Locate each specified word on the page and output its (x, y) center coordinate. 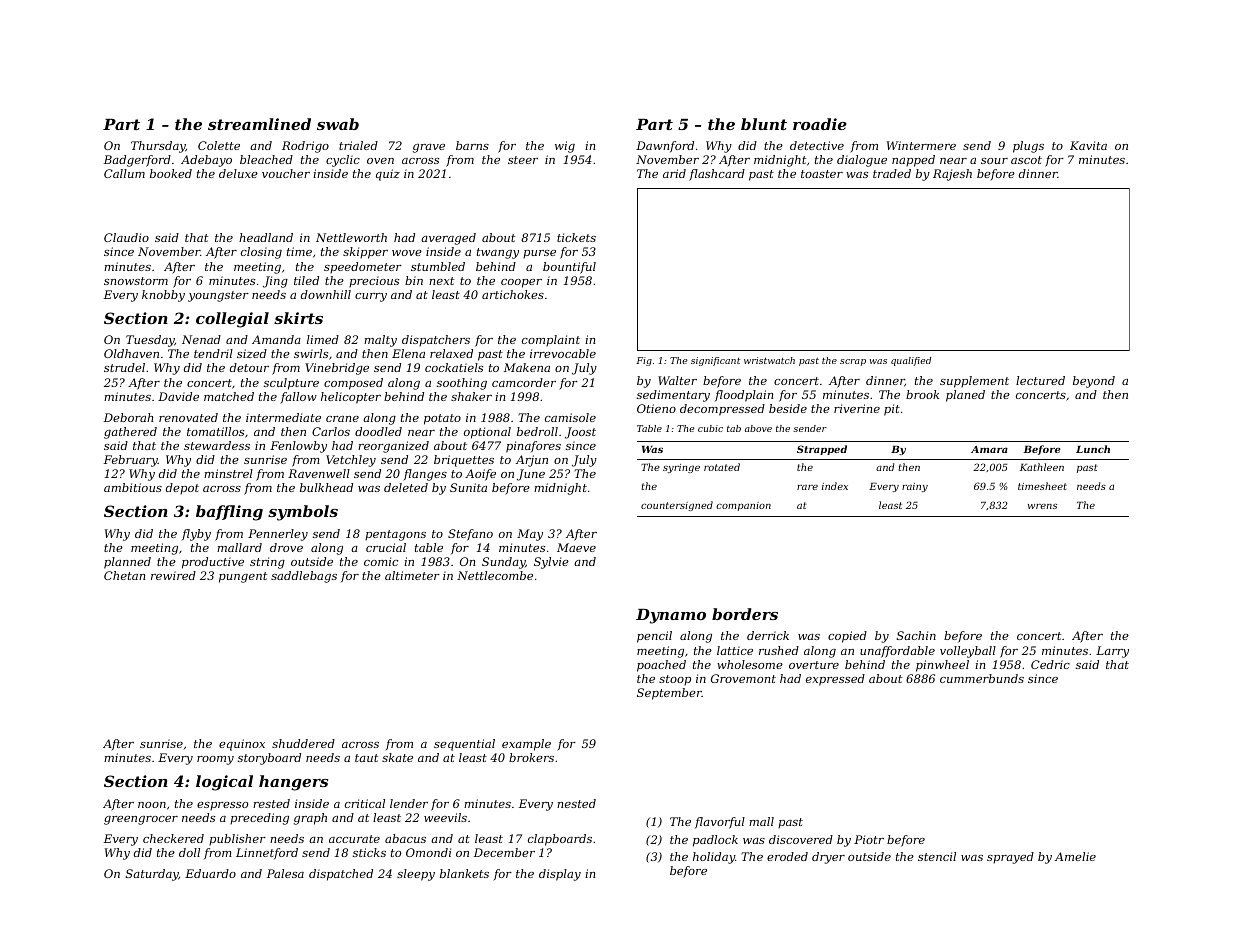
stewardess (217, 445)
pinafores (533, 447)
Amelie (1075, 856)
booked (171, 173)
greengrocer (141, 820)
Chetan (124, 575)
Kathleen (1042, 467)
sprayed (1010, 858)
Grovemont (743, 678)
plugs (1028, 147)
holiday (714, 858)
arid (674, 173)
